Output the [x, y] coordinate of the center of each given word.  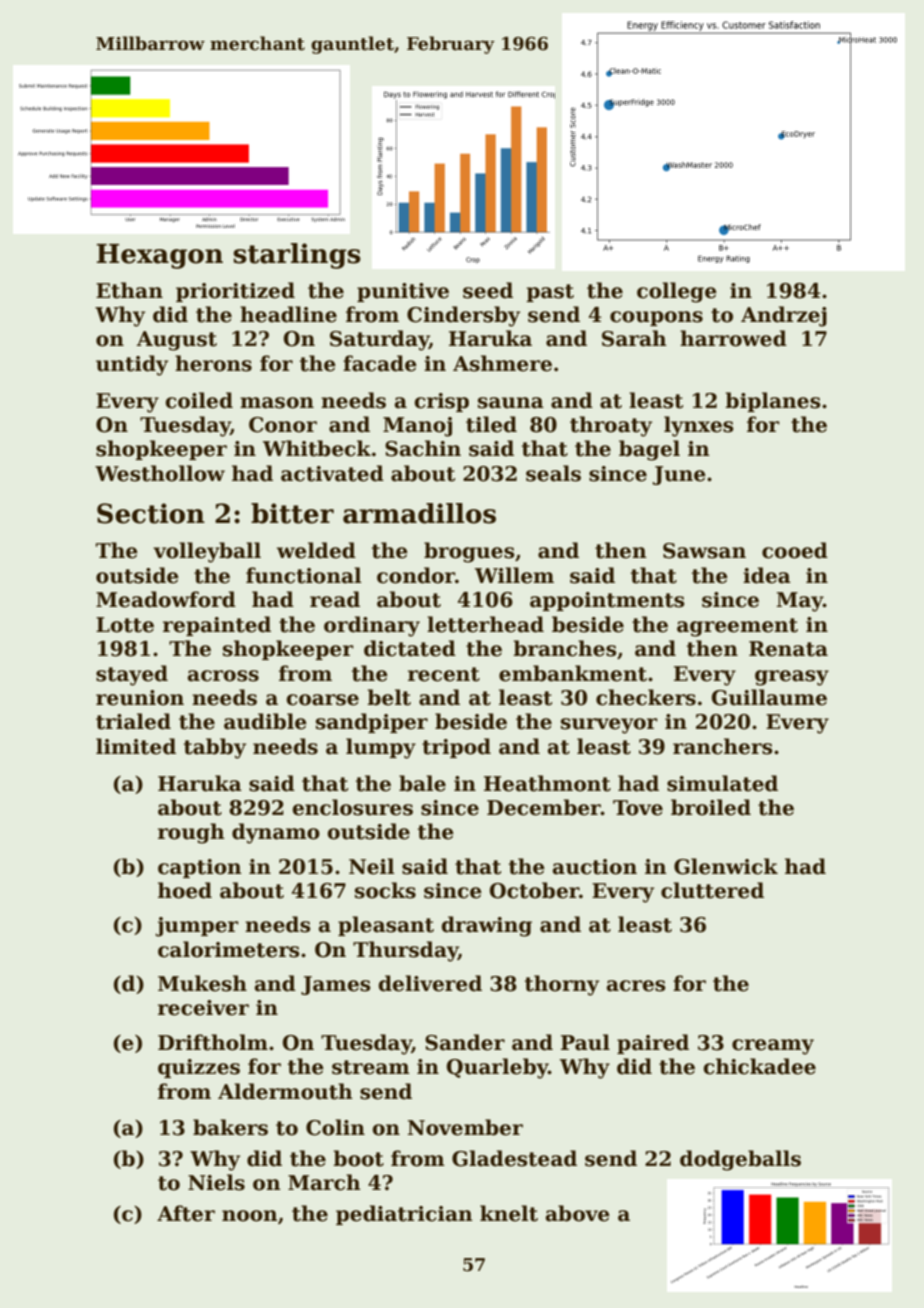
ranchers [723, 746]
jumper [197, 927]
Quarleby [497, 1068]
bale [422, 783]
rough [191, 833]
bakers [230, 1127]
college [677, 292]
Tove [638, 808]
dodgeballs [740, 1160]
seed [488, 290]
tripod [456, 748]
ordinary [372, 626]
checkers [646, 697]
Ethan [129, 290]
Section [151, 513]
